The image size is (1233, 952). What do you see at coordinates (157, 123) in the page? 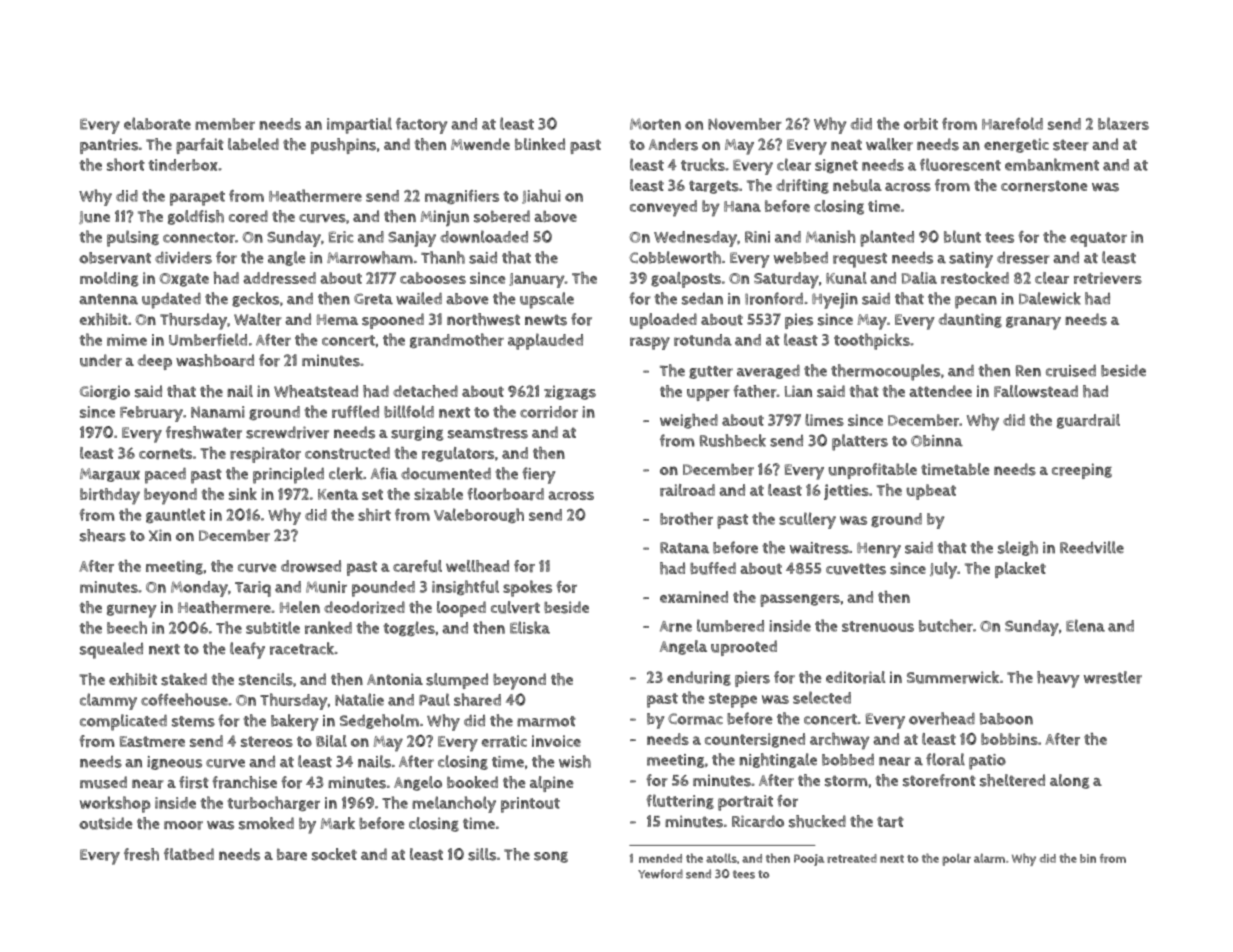
I see `elaborate` at bounding box center [157, 123].
